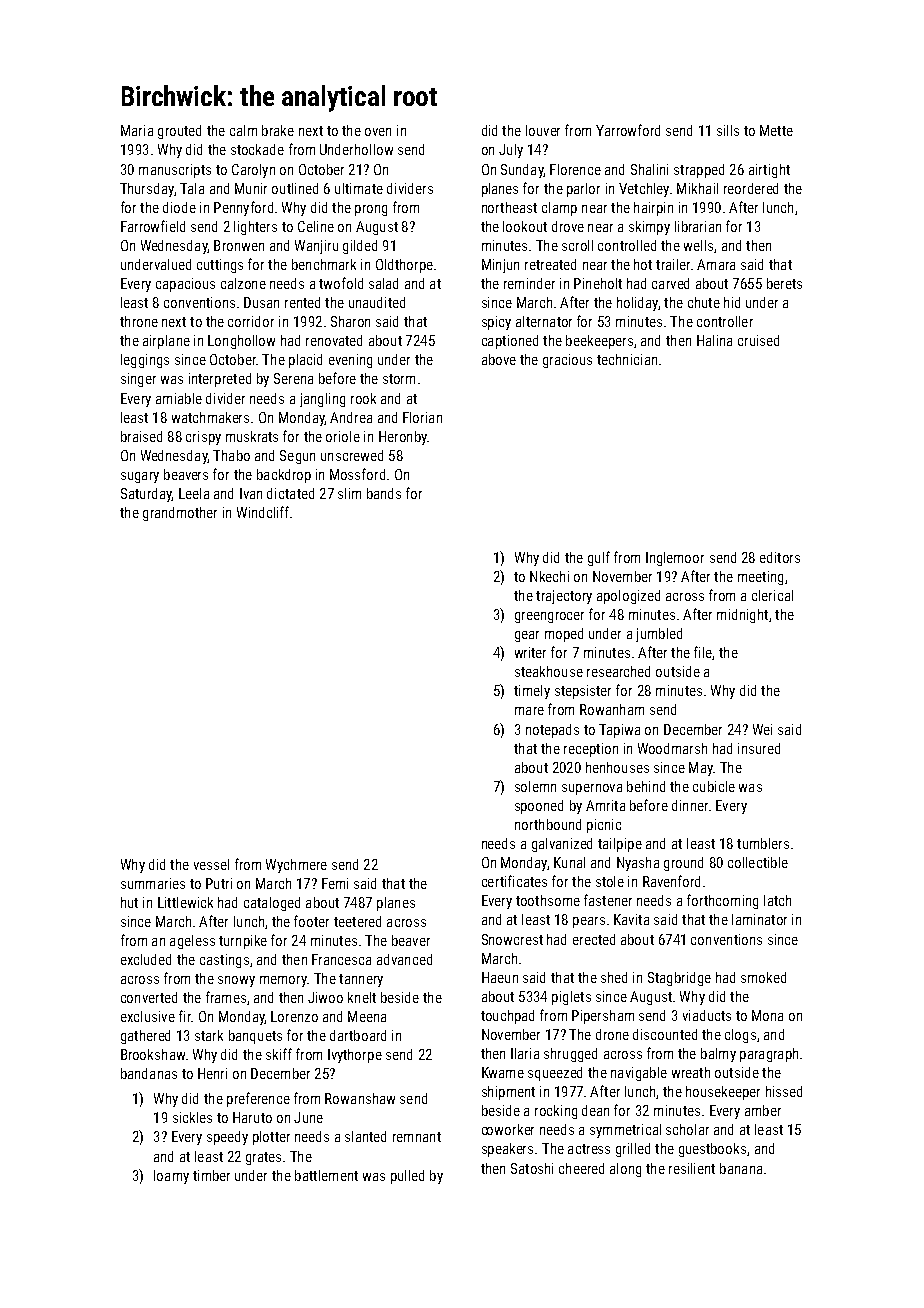  I want to click on loamy, so click(171, 1177).
